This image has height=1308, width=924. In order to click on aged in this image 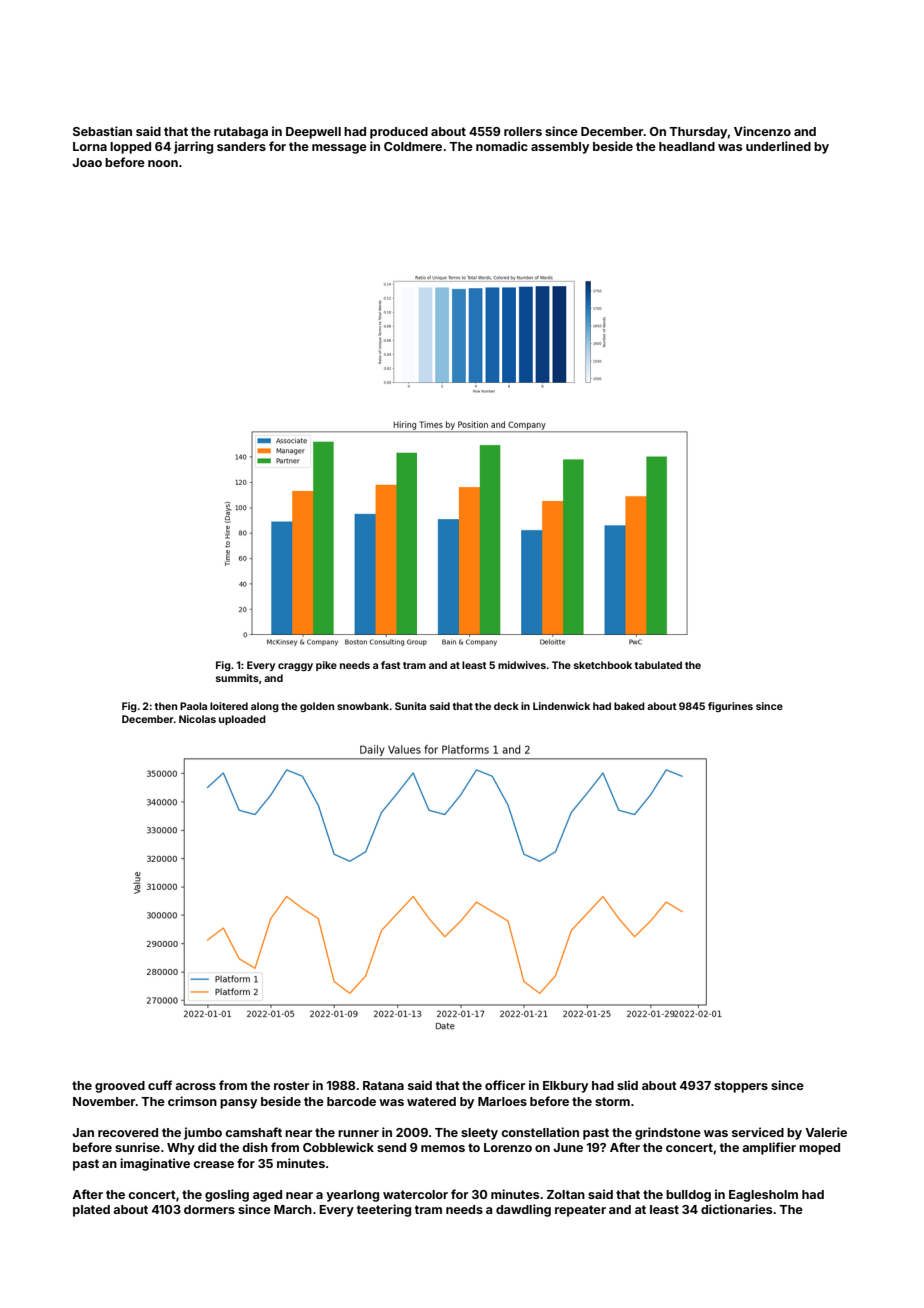, I will do `click(267, 1196)`.
